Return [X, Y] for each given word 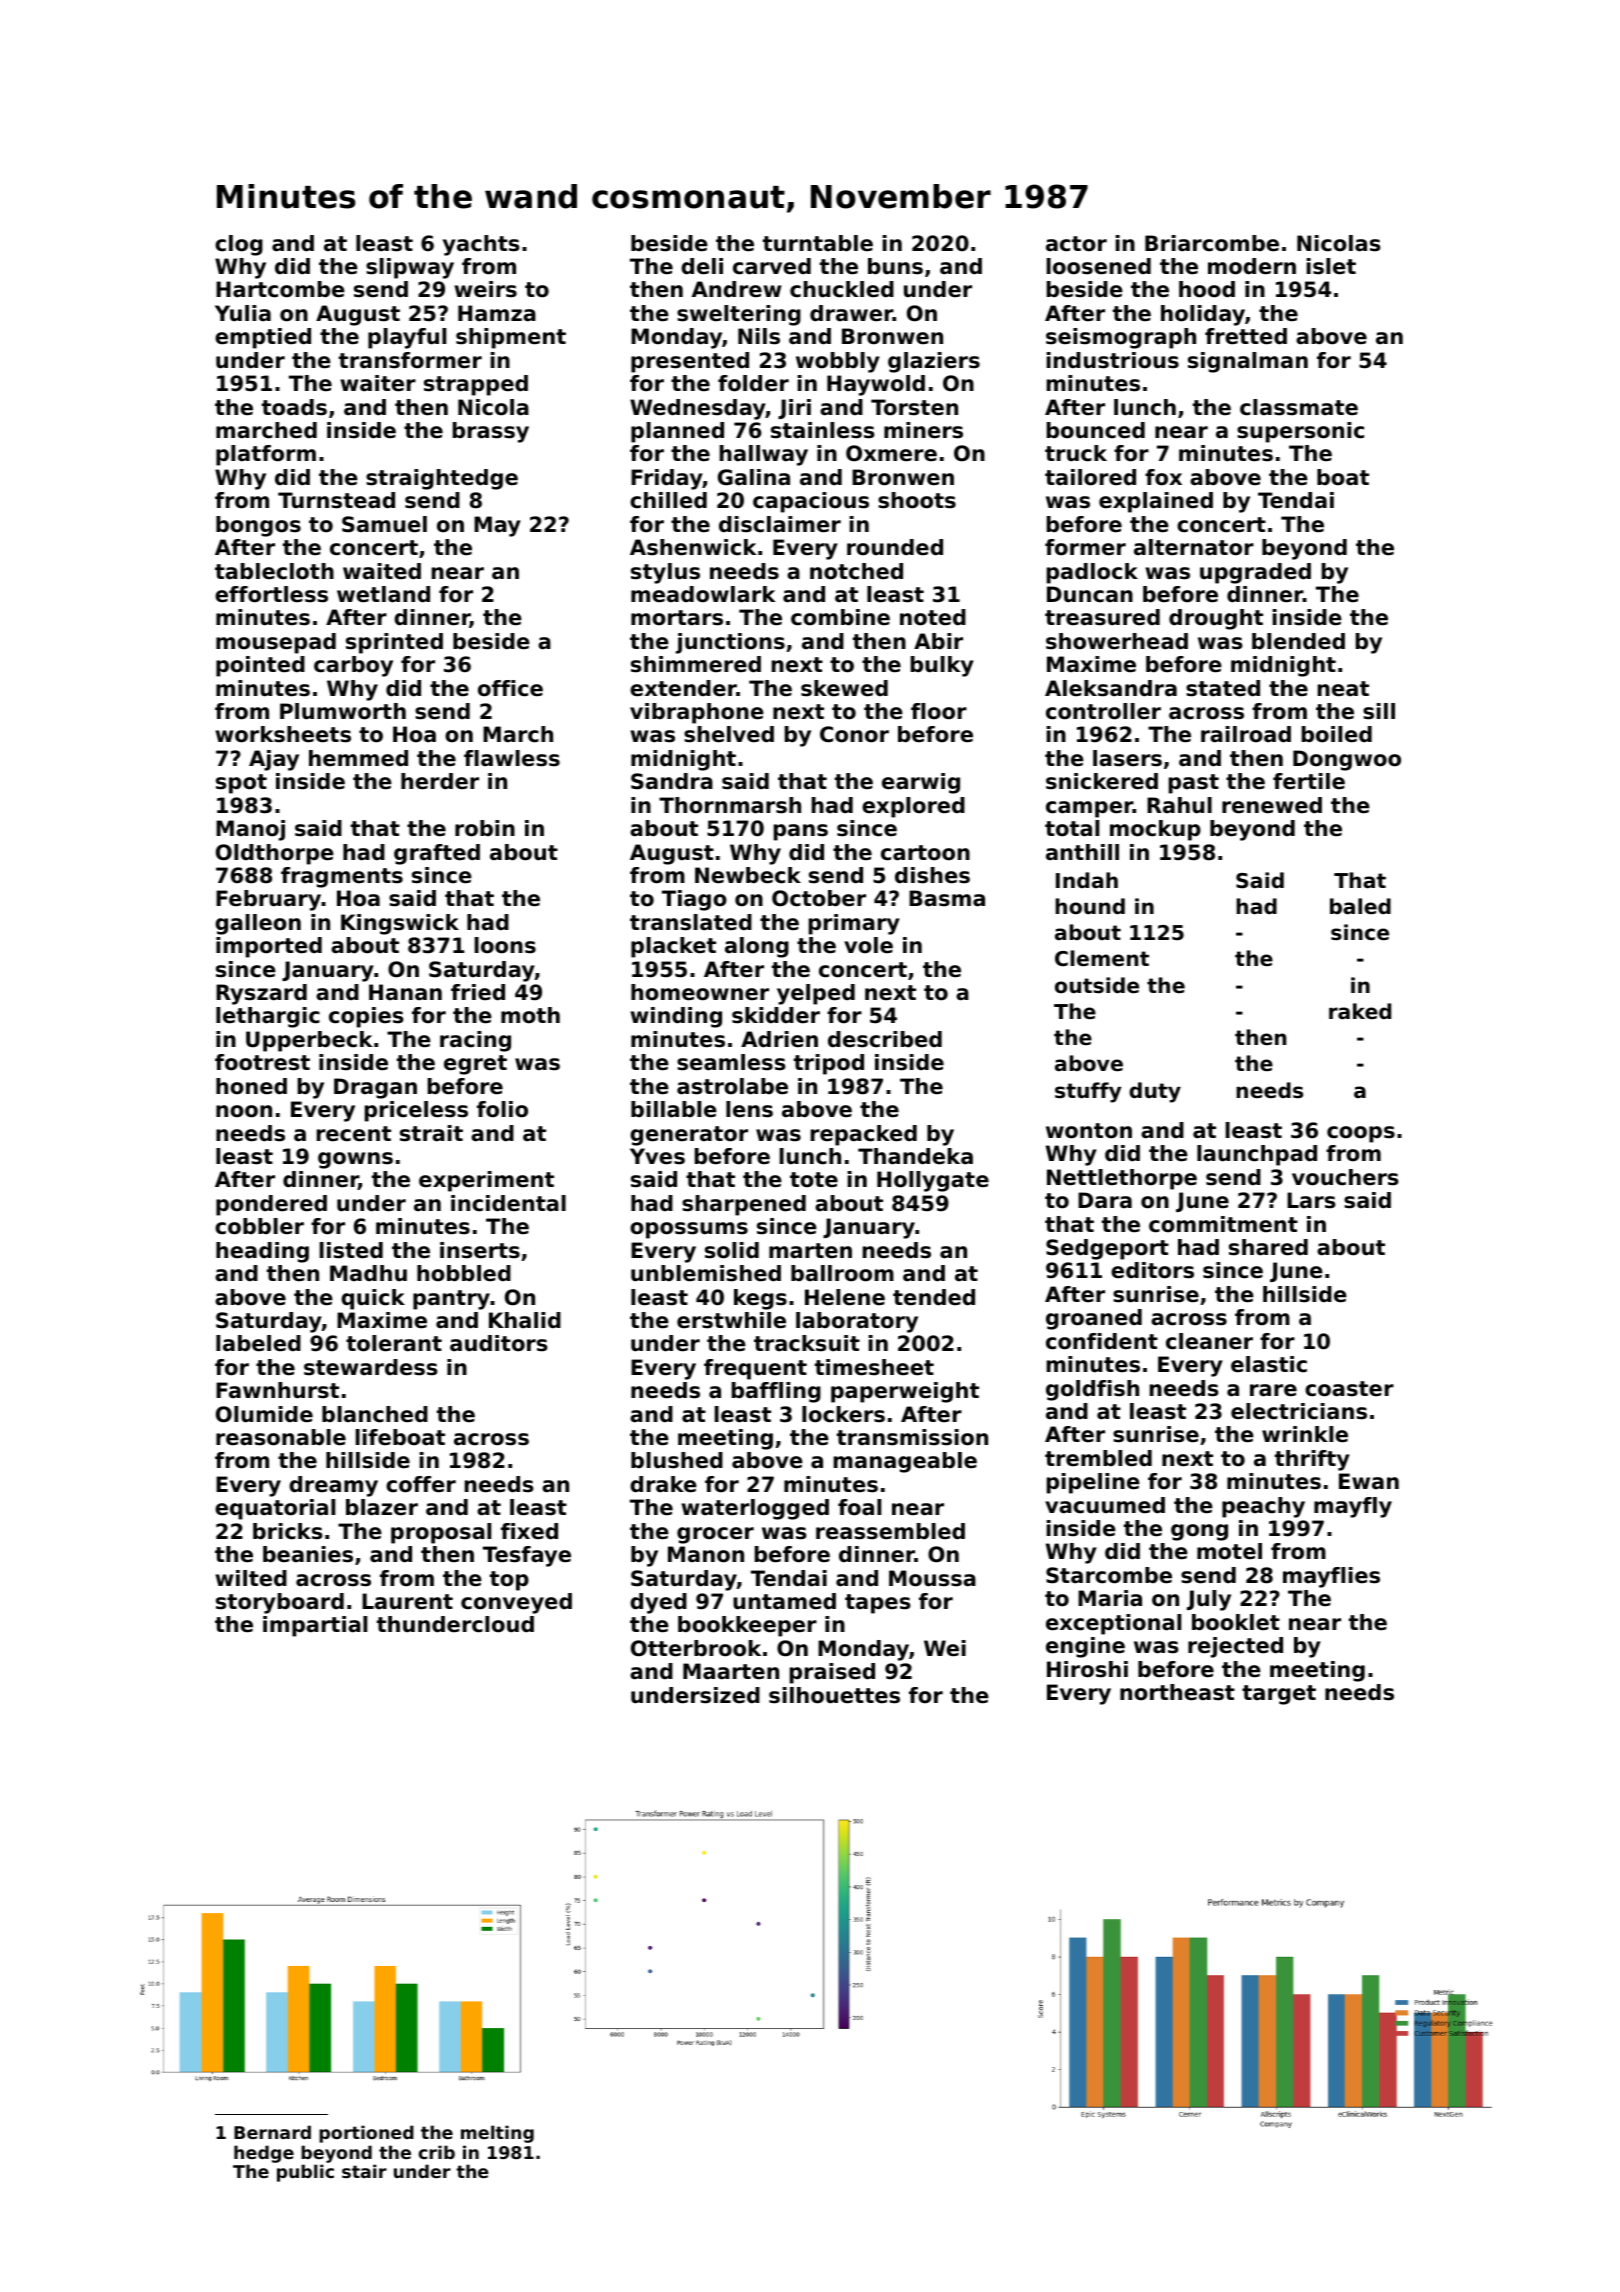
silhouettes [834, 1695]
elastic [1269, 1364]
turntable [818, 243]
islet [1331, 266]
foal [859, 1507]
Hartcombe [280, 289]
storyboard [280, 1603]
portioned [366, 2134]
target [1279, 1695]
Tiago [694, 900]
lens [749, 1109]
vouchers [1345, 1177]
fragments [342, 877]
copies [366, 1017]
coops [1361, 1134]
